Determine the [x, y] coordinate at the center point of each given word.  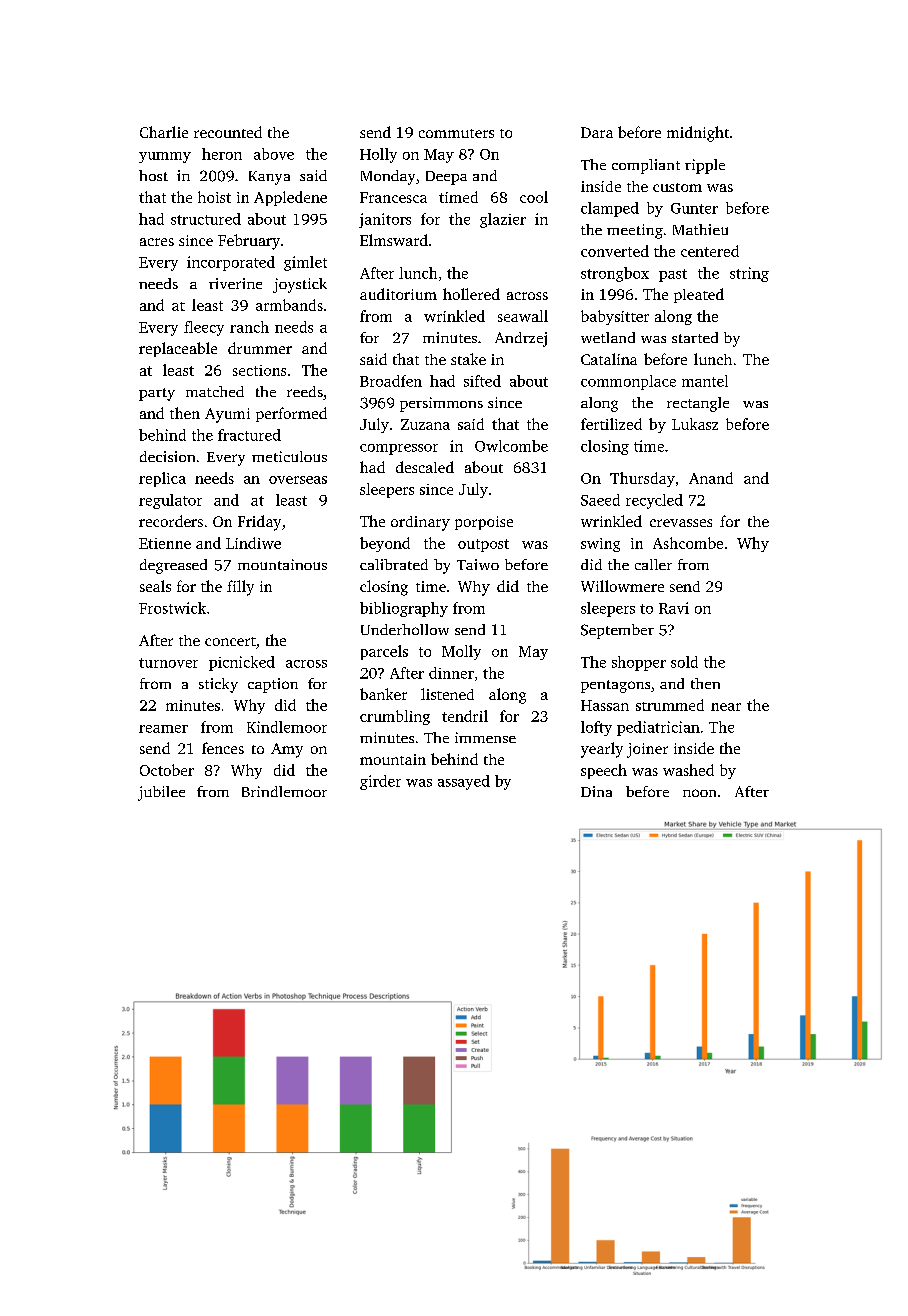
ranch [249, 327]
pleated [699, 295]
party [157, 394]
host [153, 175]
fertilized [611, 424]
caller [653, 564]
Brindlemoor [284, 791]
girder [380, 782]
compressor [399, 449]
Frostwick [172, 608]
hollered [471, 294]
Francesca [393, 197]
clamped [610, 209]
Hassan [605, 705]
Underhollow [405, 629]
